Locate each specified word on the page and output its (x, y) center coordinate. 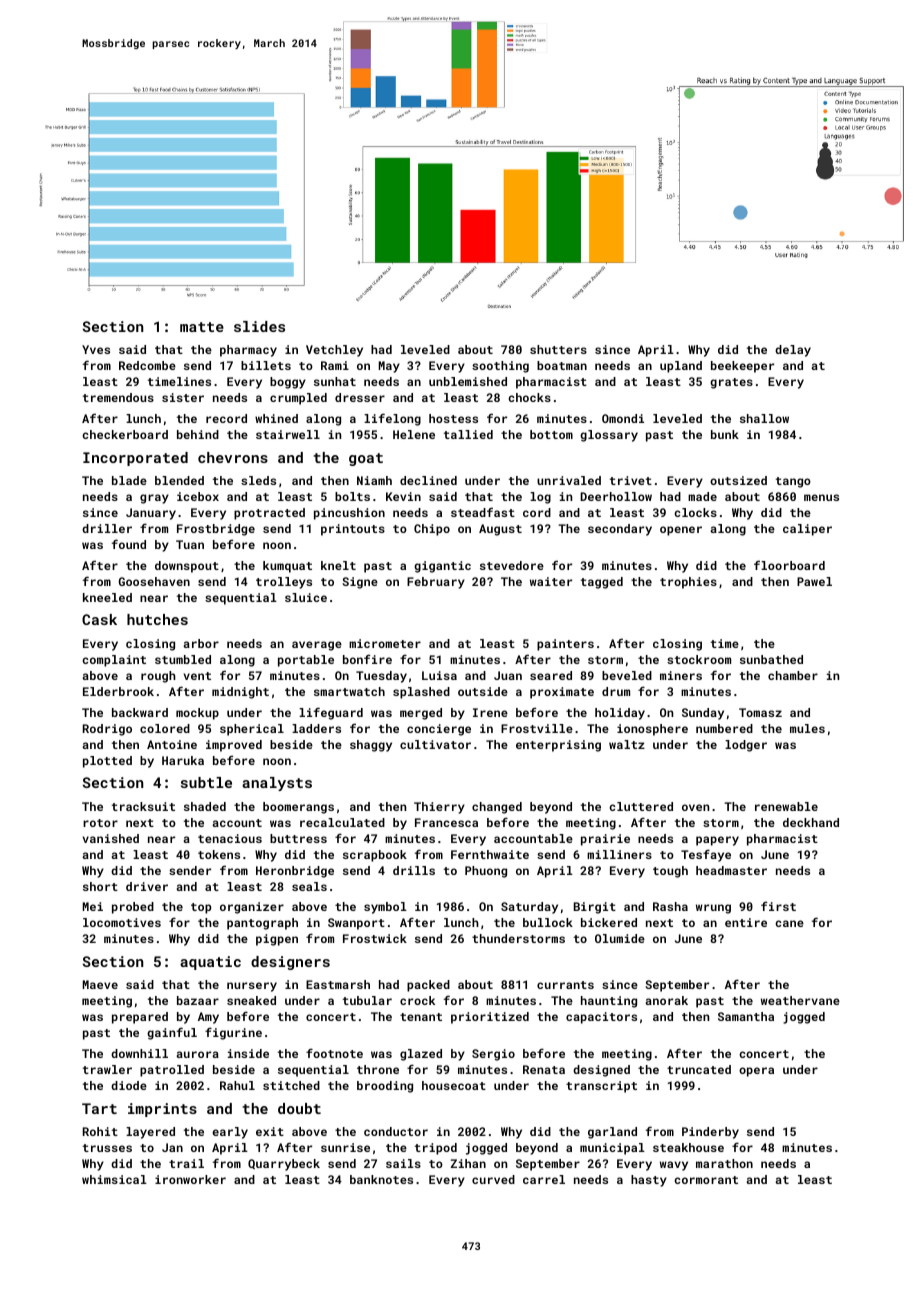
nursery (252, 987)
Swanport (356, 924)
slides (259, 326)
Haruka (183, 760)
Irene (490, 712)
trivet (631, 480)
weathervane (800, 1000)
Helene (414, 434)
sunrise (345, 1147)
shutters (558, 349)
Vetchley (334, 351)
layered (150, 1133)
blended (179, 480)
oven (695, 807)
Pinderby (710, 1133)
